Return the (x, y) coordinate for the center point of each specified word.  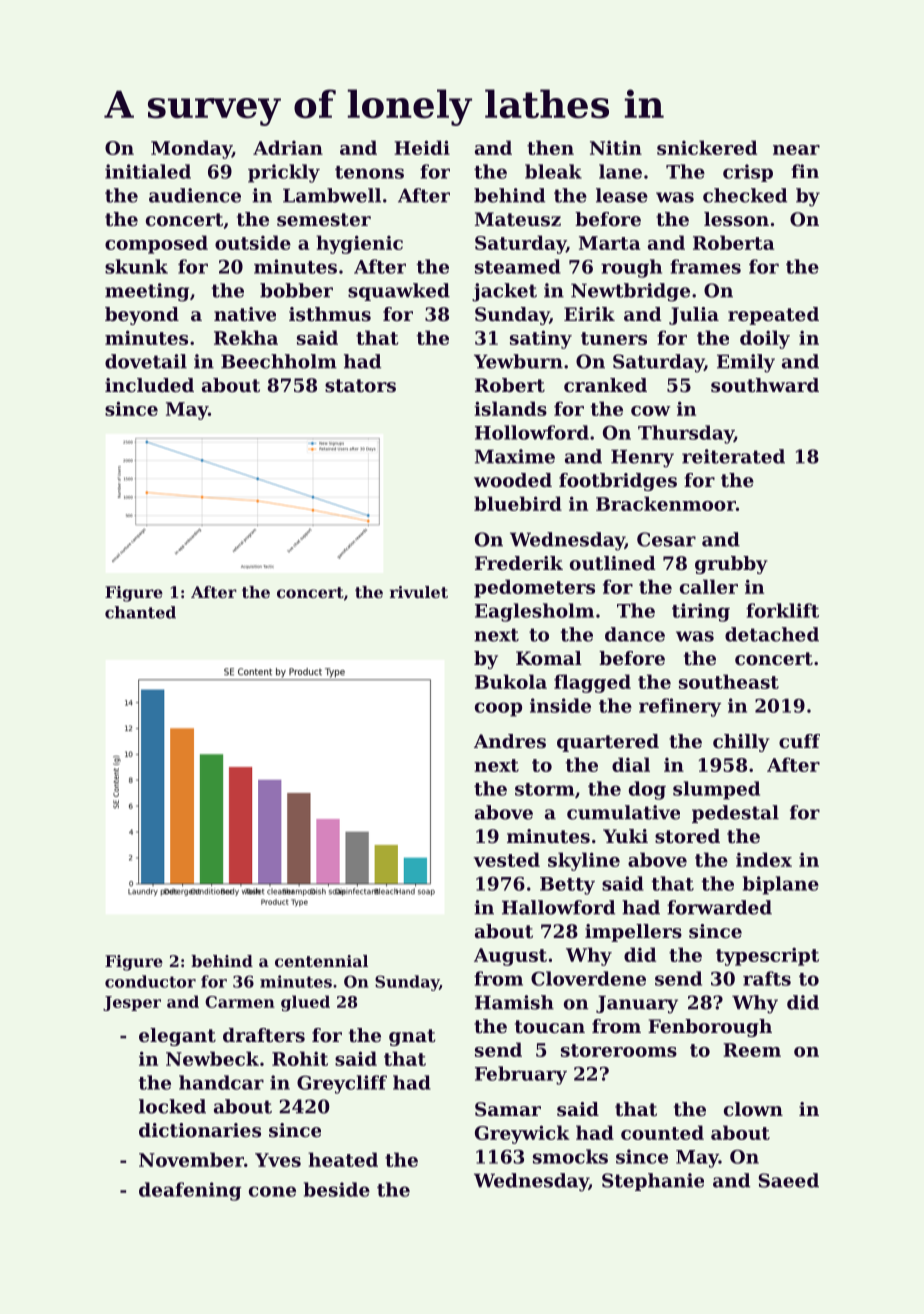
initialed (148, 171)
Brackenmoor (666, 503)
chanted (140, 612)
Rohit (300, 1058)
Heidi (422, 147)
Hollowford (532, 432)
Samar (508, 1109)
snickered (707, 147)
